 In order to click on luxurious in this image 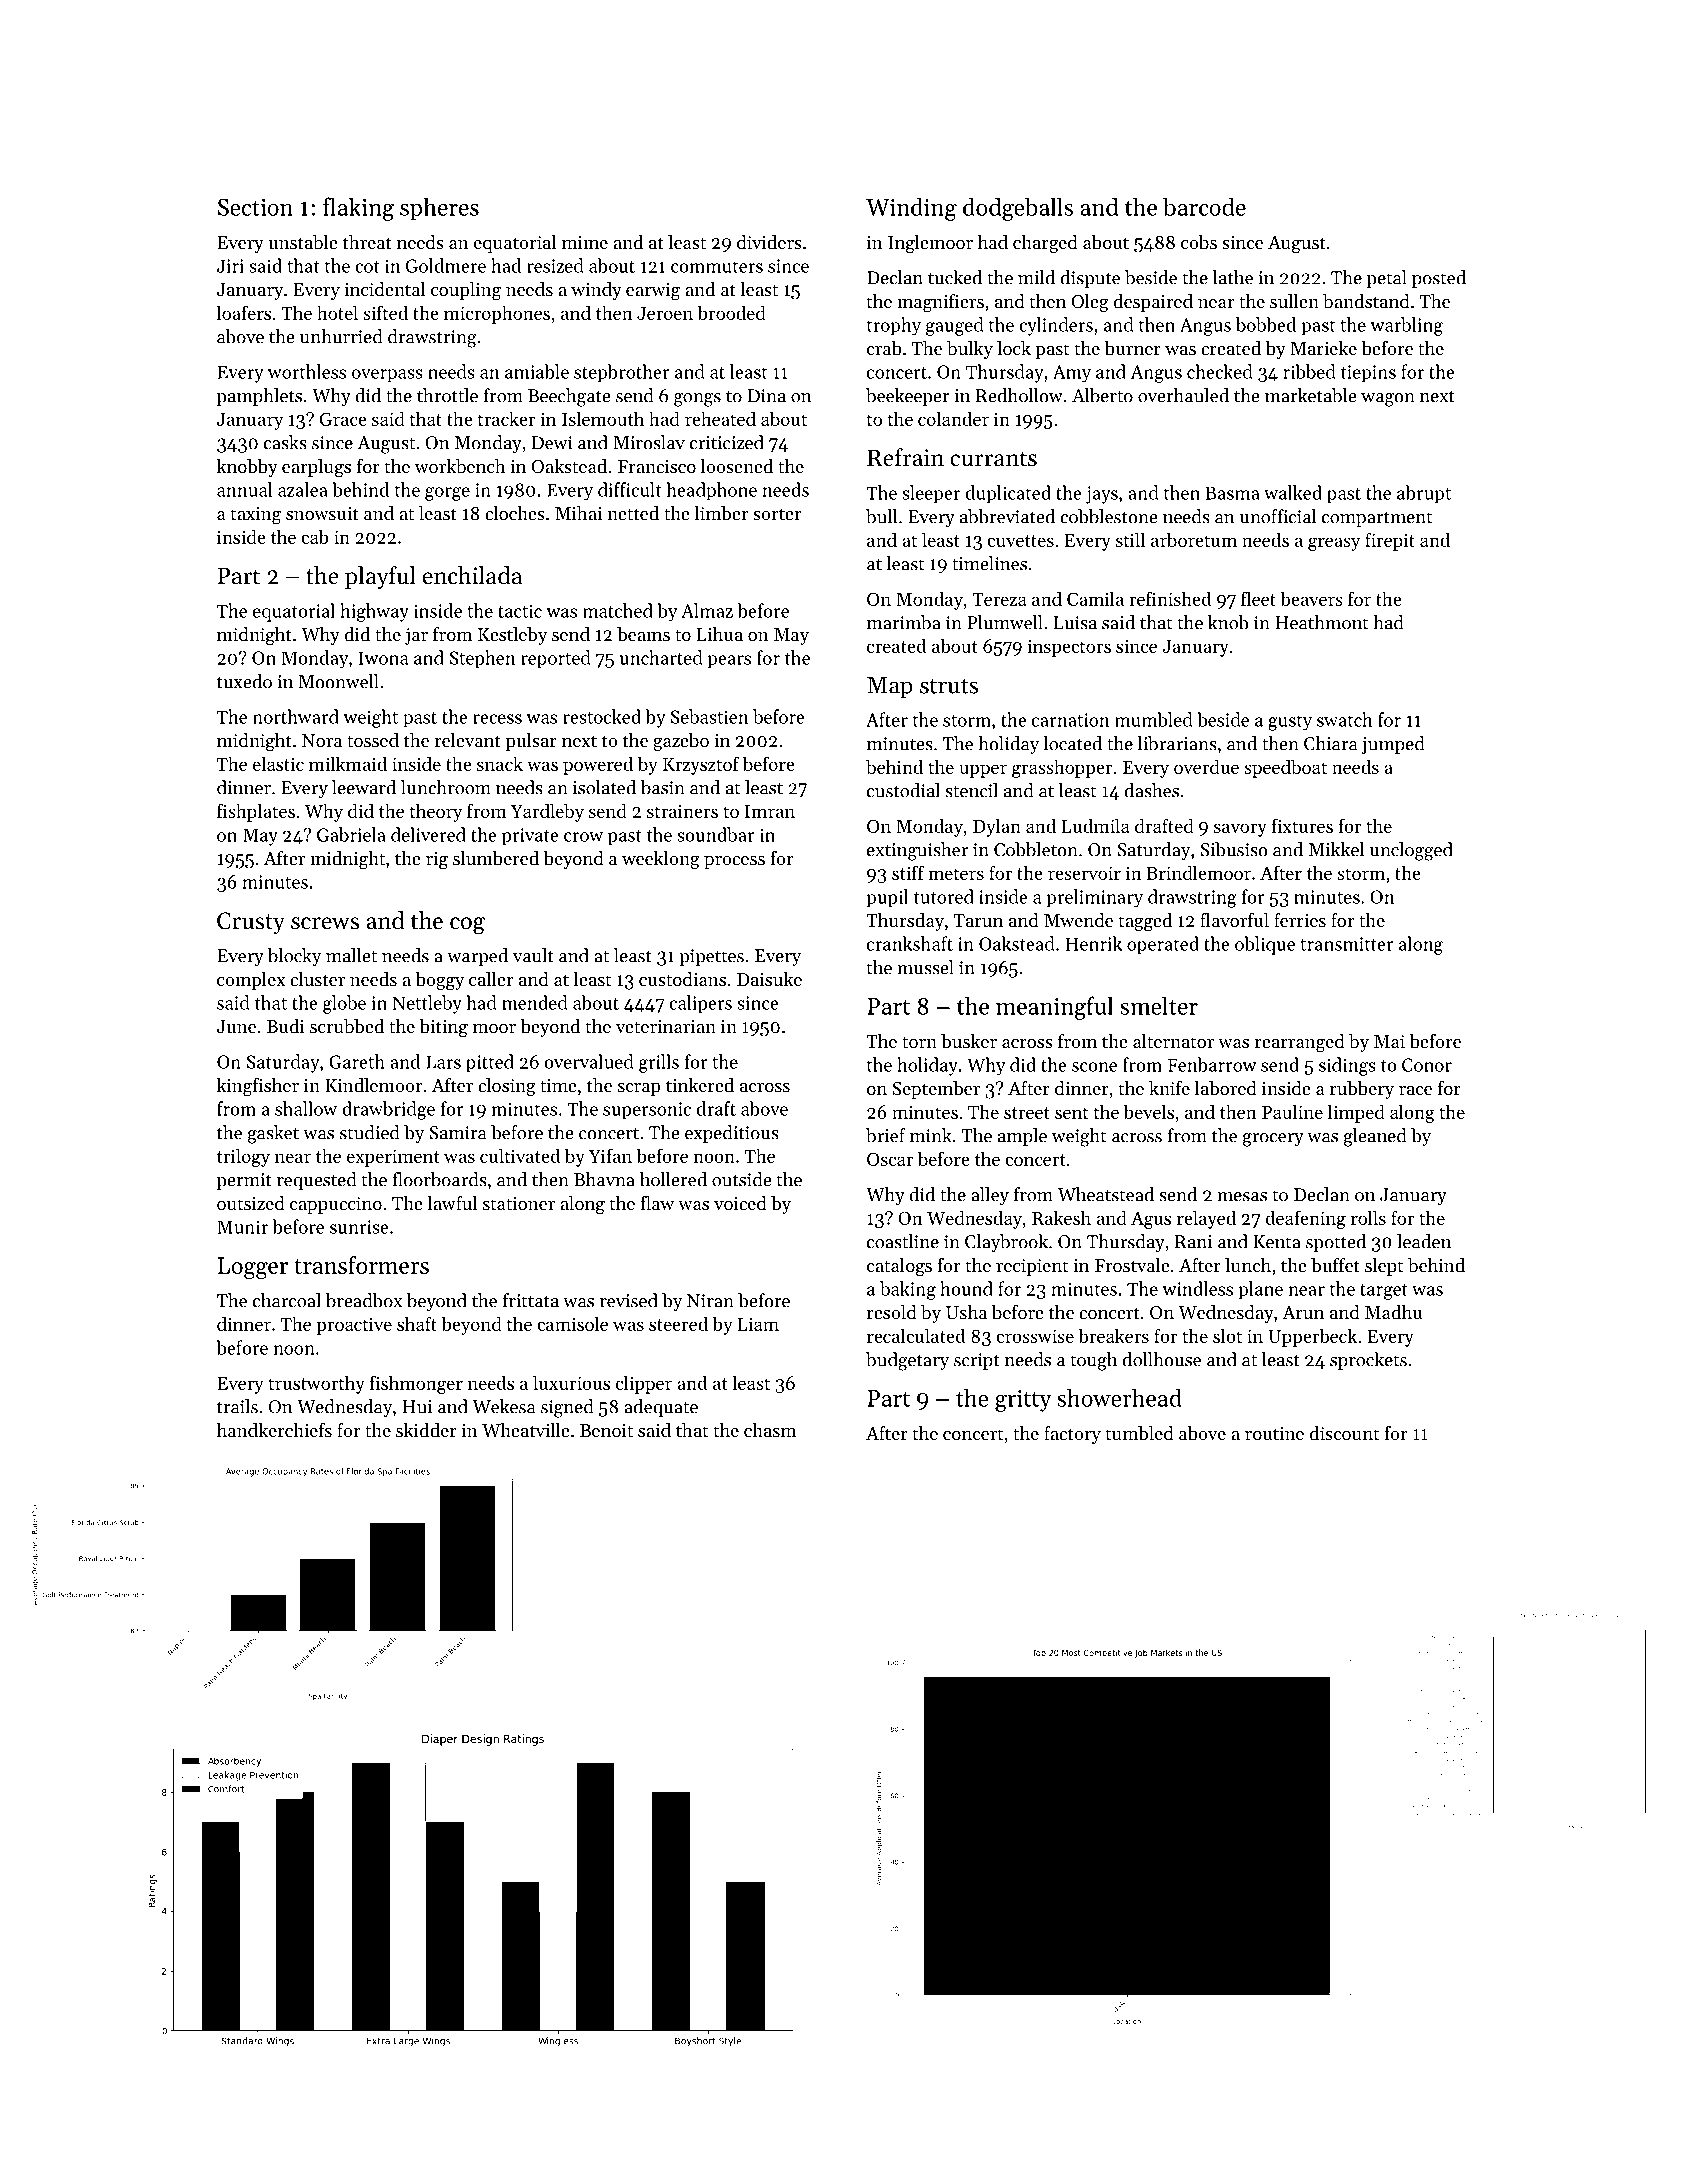, I will do `click(571, 1382)`.
